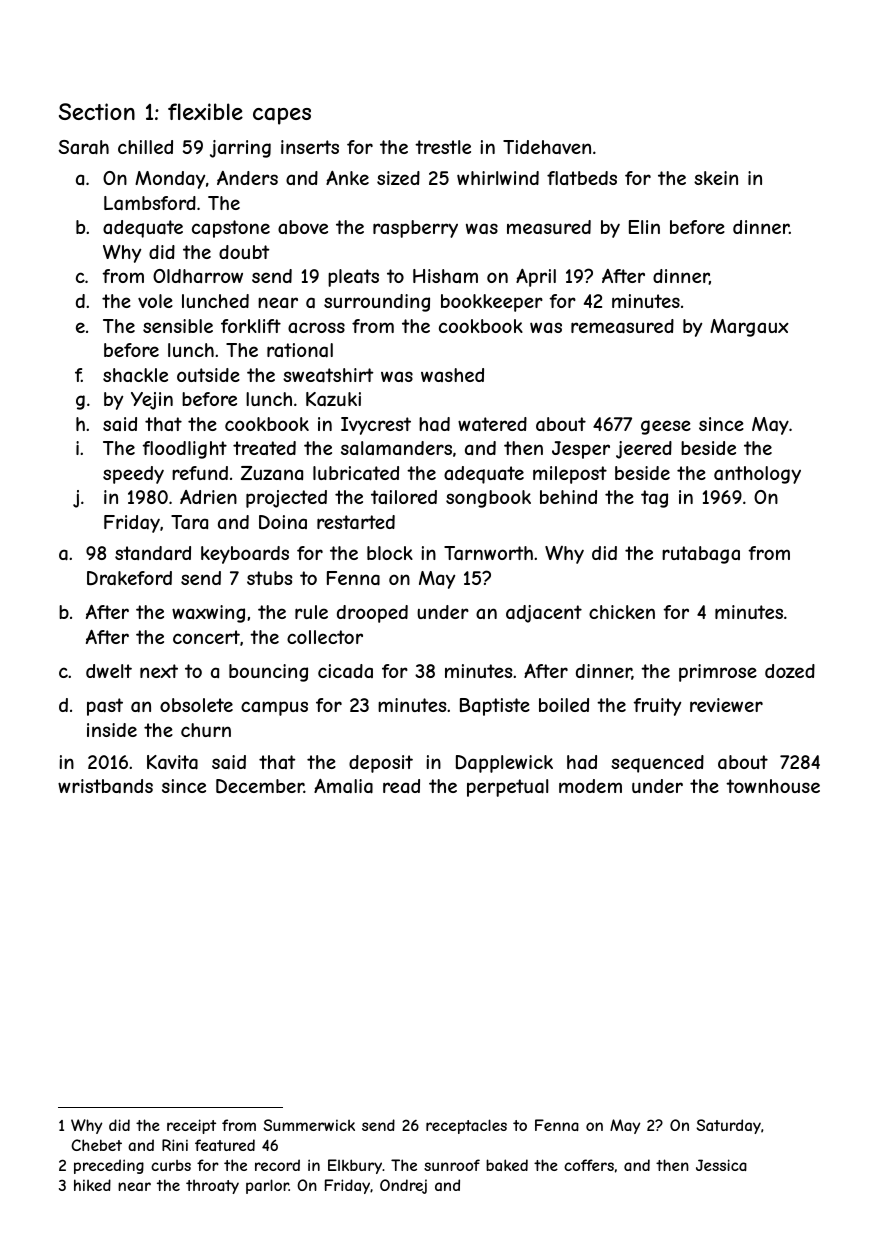 This document has height=1247, width=879. Describe the element at coordinates (401, 786) in the document. I see `read` at that location.
